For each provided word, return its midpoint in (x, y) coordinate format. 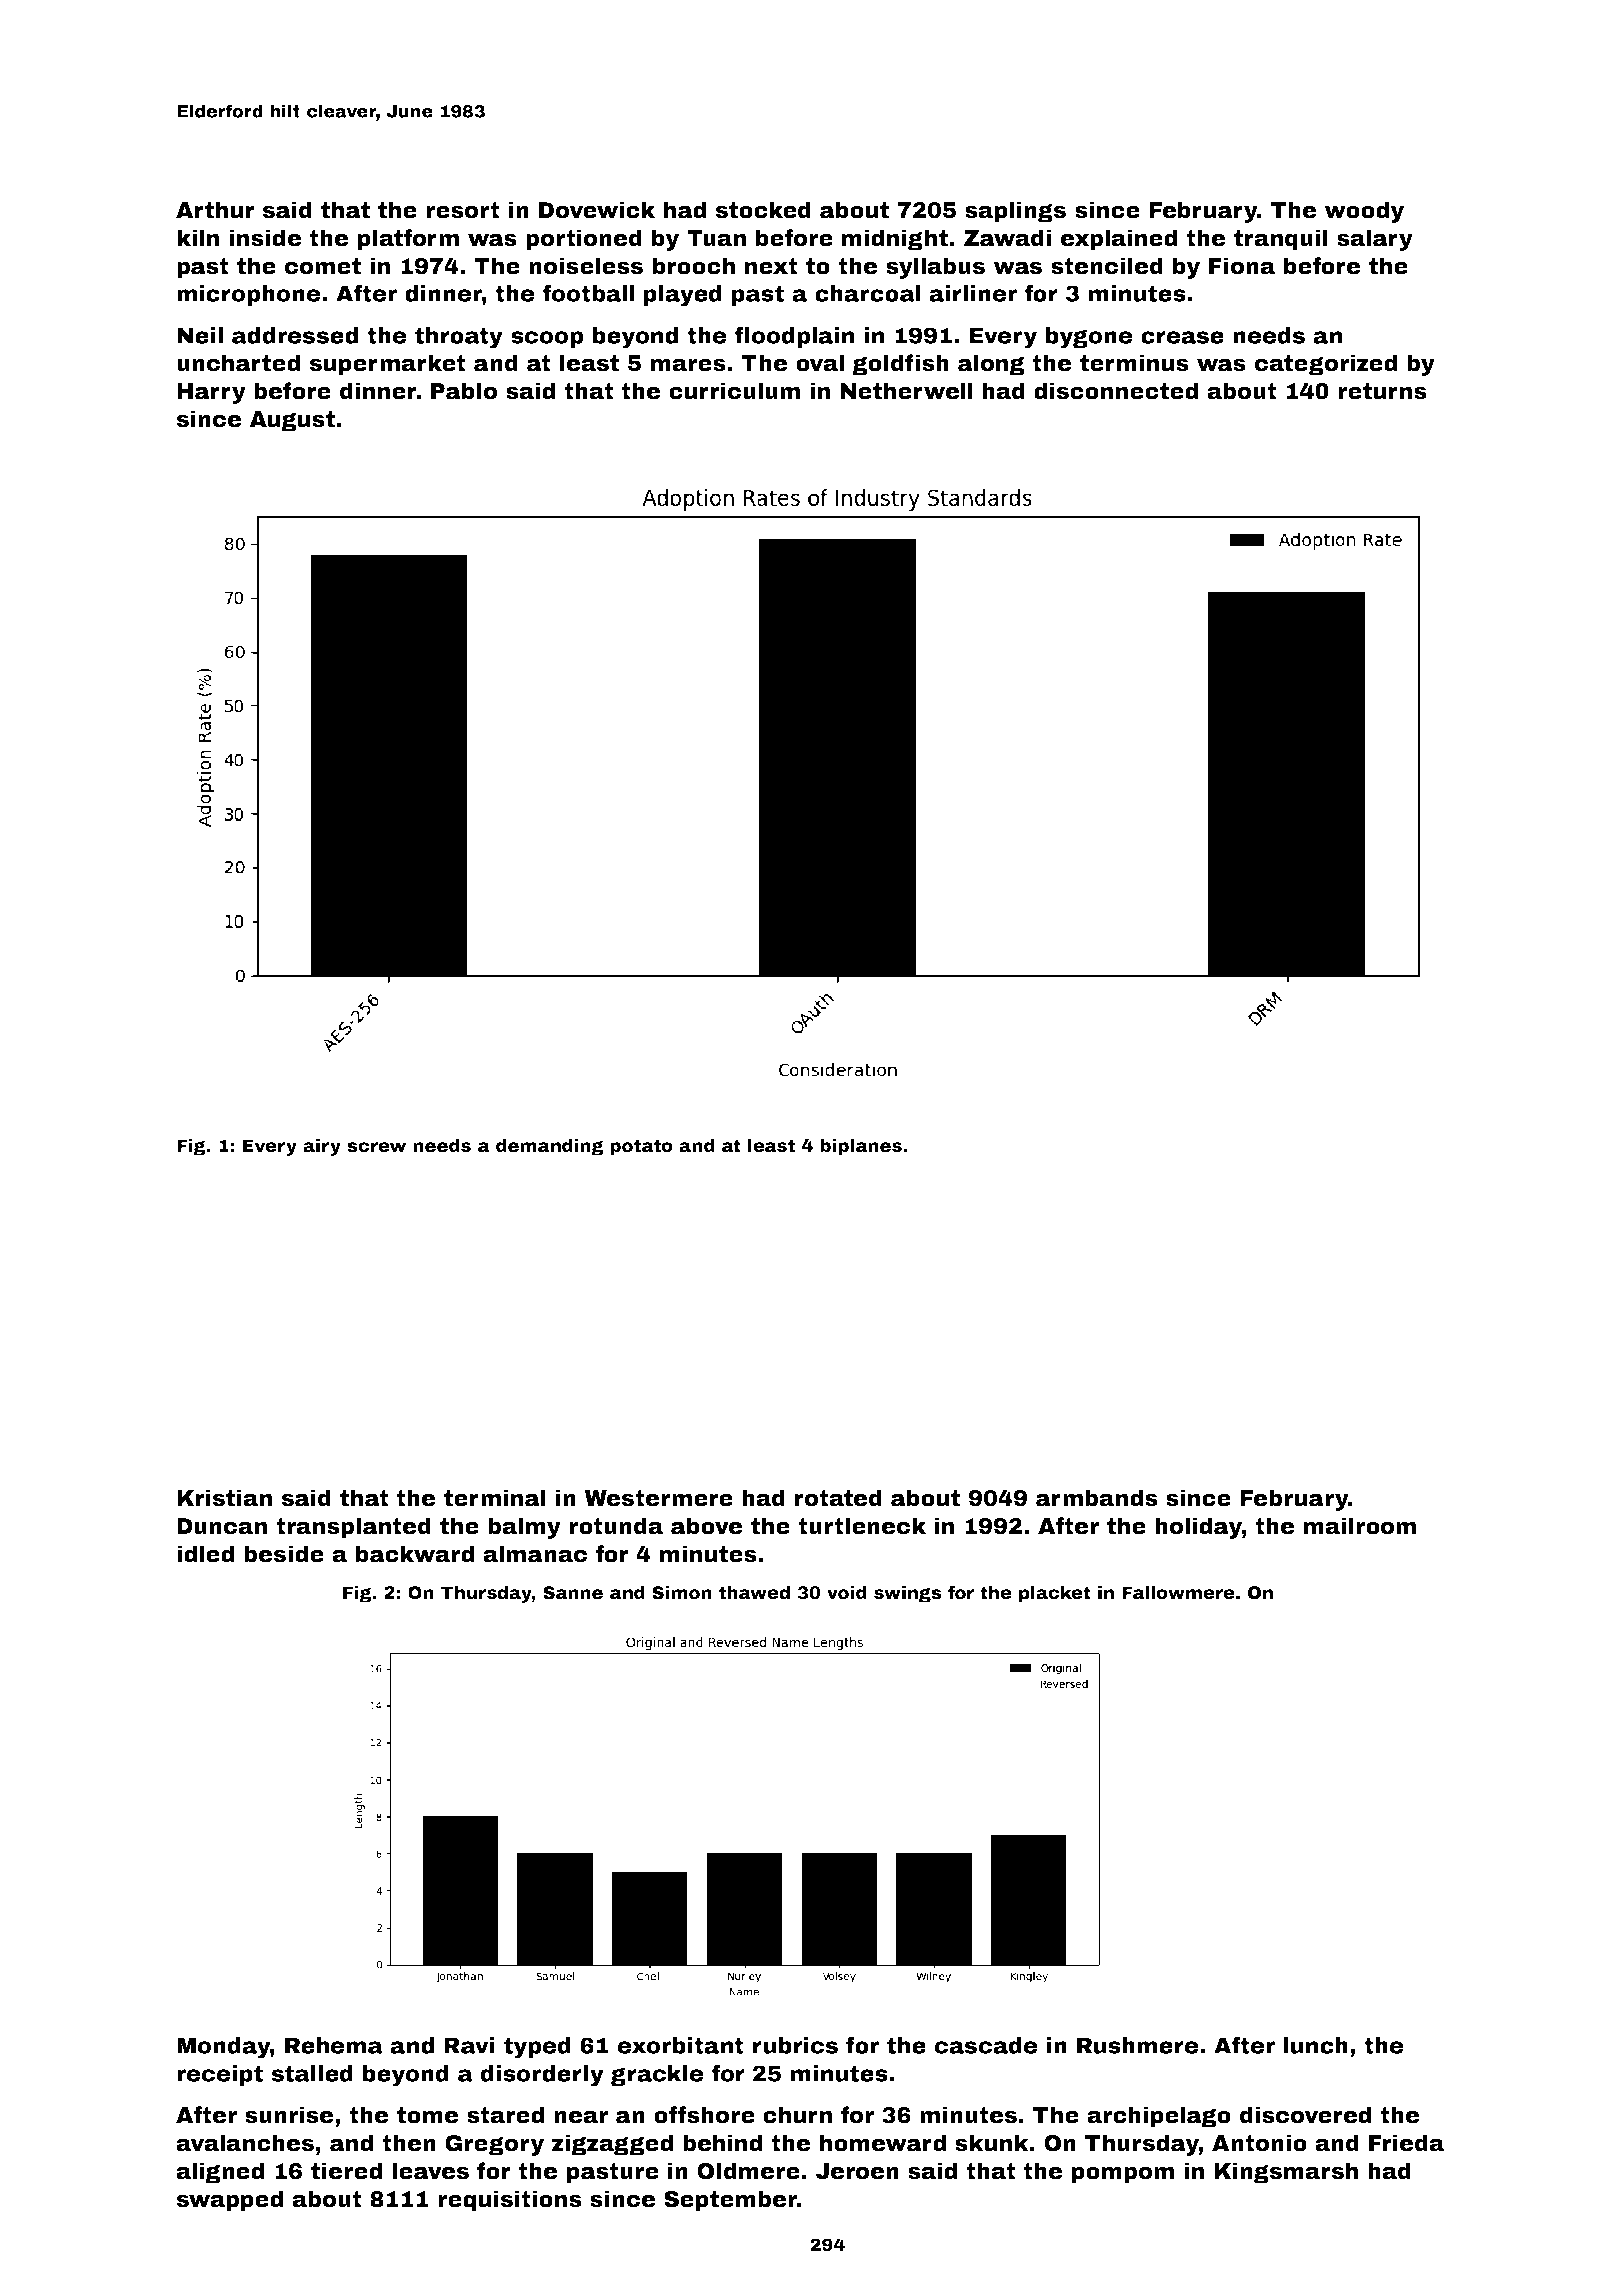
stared (505, 2115)
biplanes (861, 1147)
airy (322, 1147)
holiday (1198, 1528)
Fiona (1242, 266)
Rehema (334, 2045)
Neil (200, 335)
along (991, 365)
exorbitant (681, 2045)
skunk (992, 2143)
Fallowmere (1178, 1593)
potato (641, 1147)
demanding (550, 1147)
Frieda (1406, 2143)
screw (377, 1147)
